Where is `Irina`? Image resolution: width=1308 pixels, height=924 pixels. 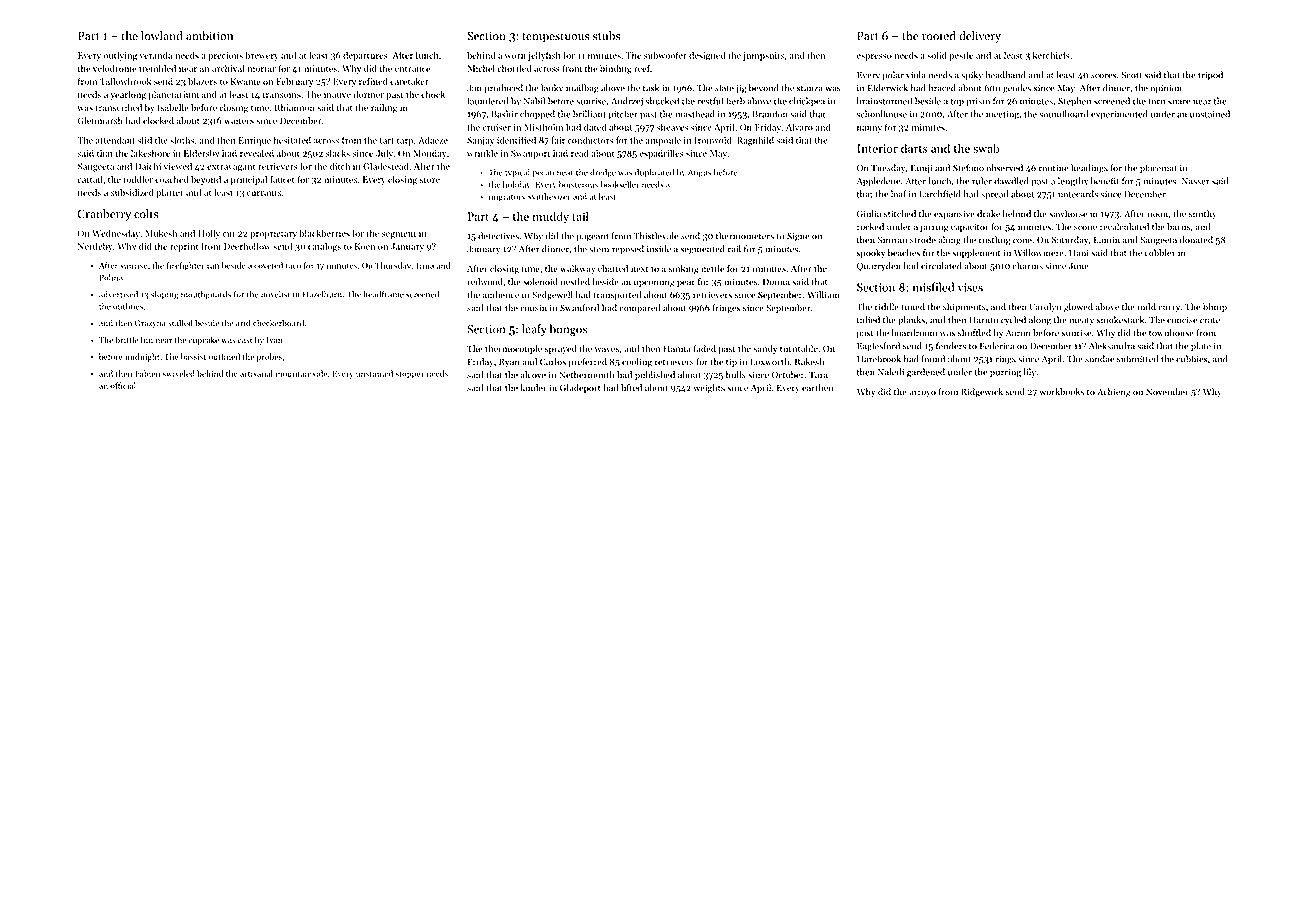 Irina is located at coordinates (425, 265).
